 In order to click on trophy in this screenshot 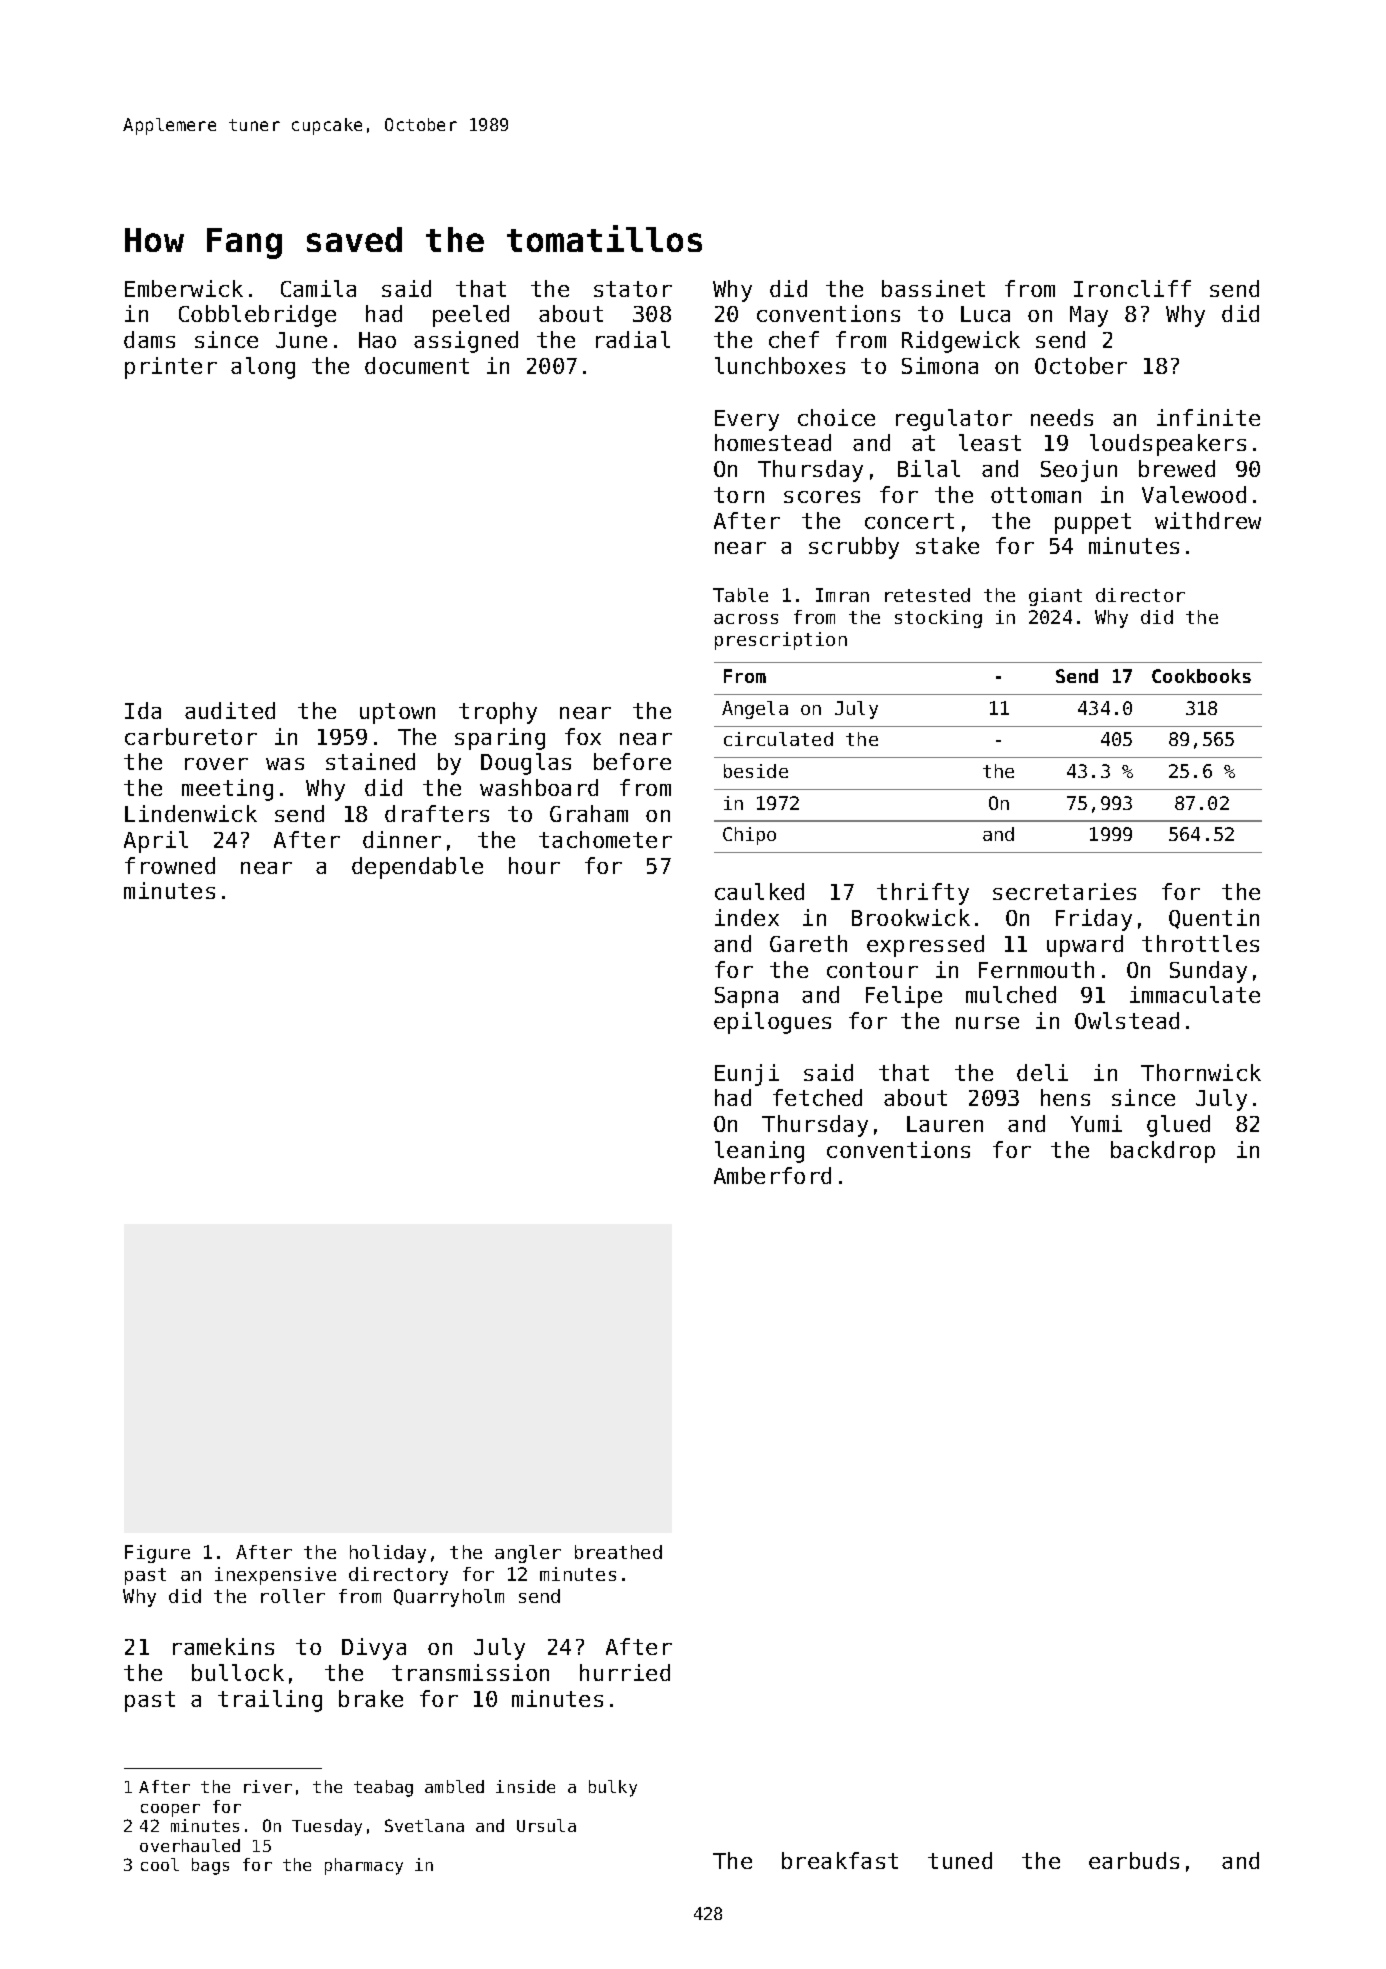, I will do `click(498, 713)`.
